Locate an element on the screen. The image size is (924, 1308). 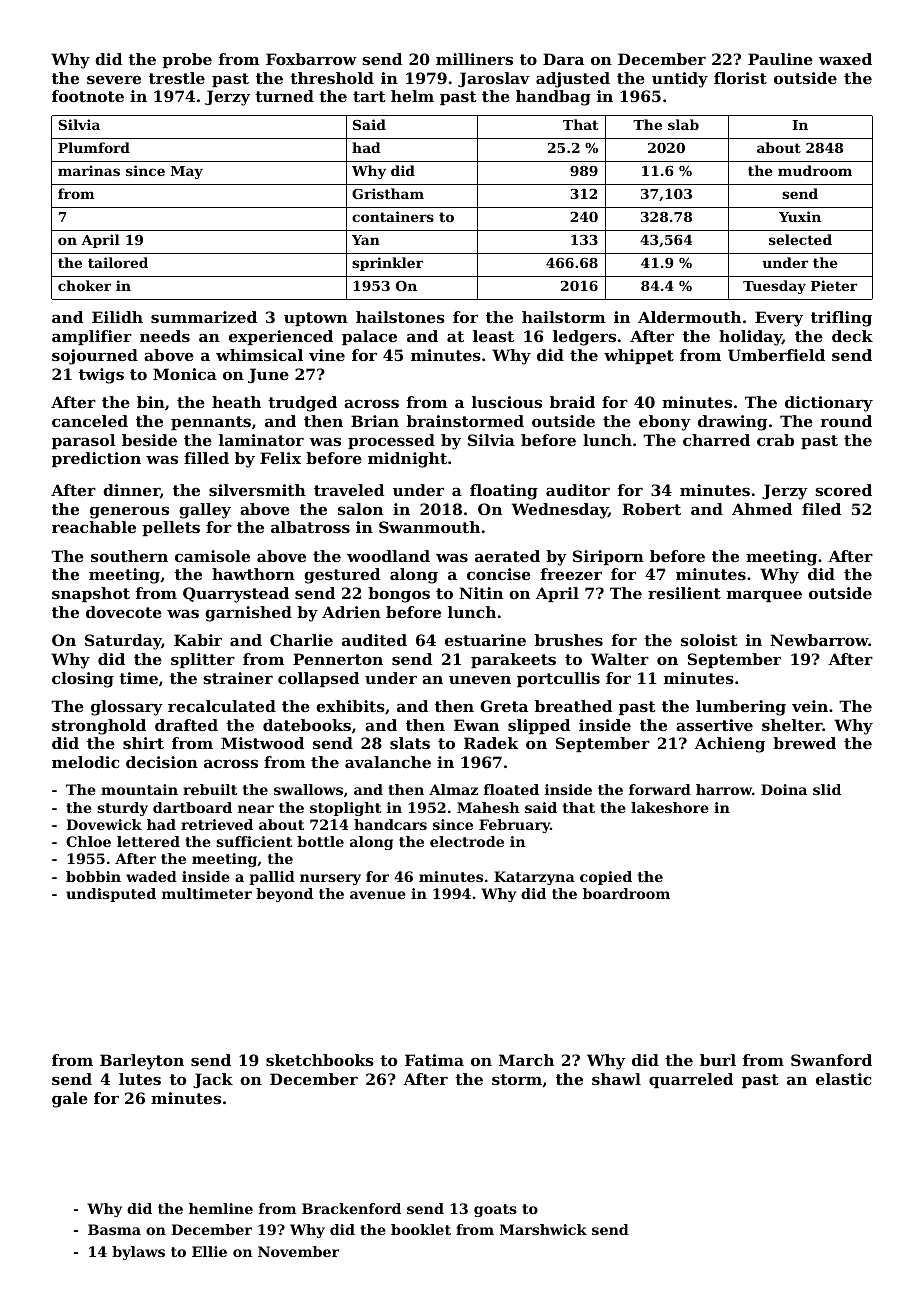
Plumford is located at coordinates (94, 147).
